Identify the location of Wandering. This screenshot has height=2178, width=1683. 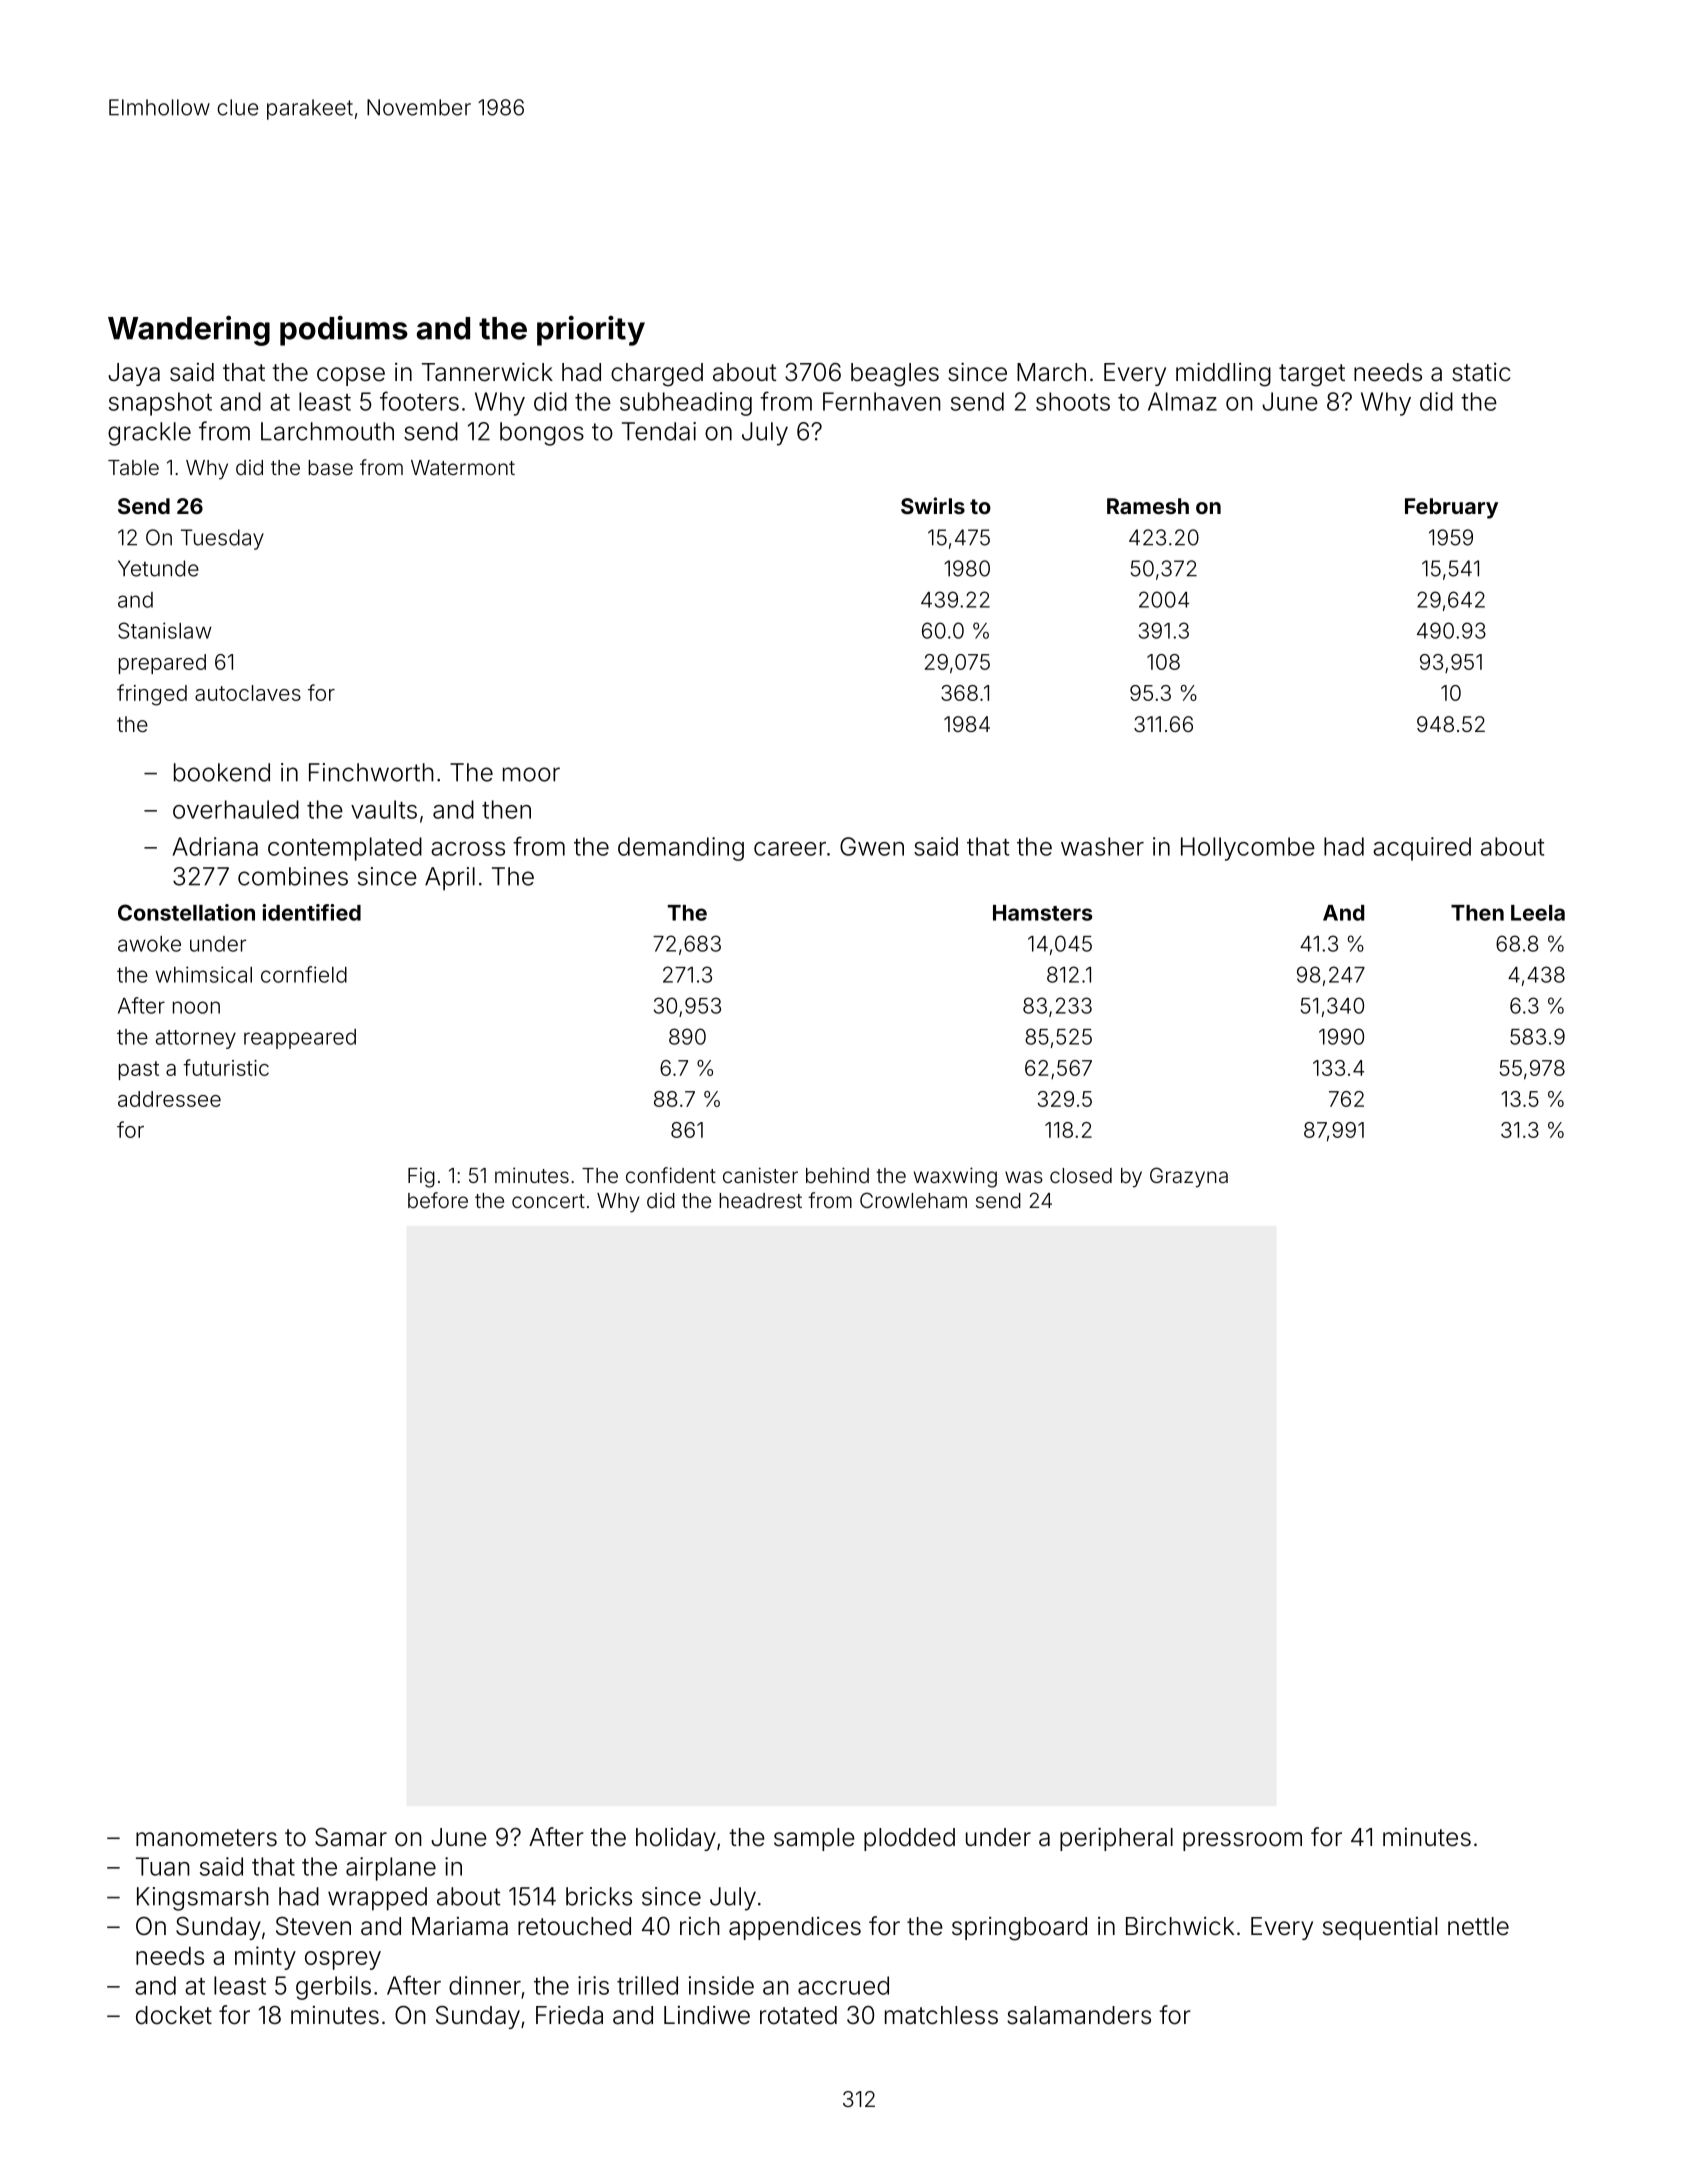
(189, 330).
